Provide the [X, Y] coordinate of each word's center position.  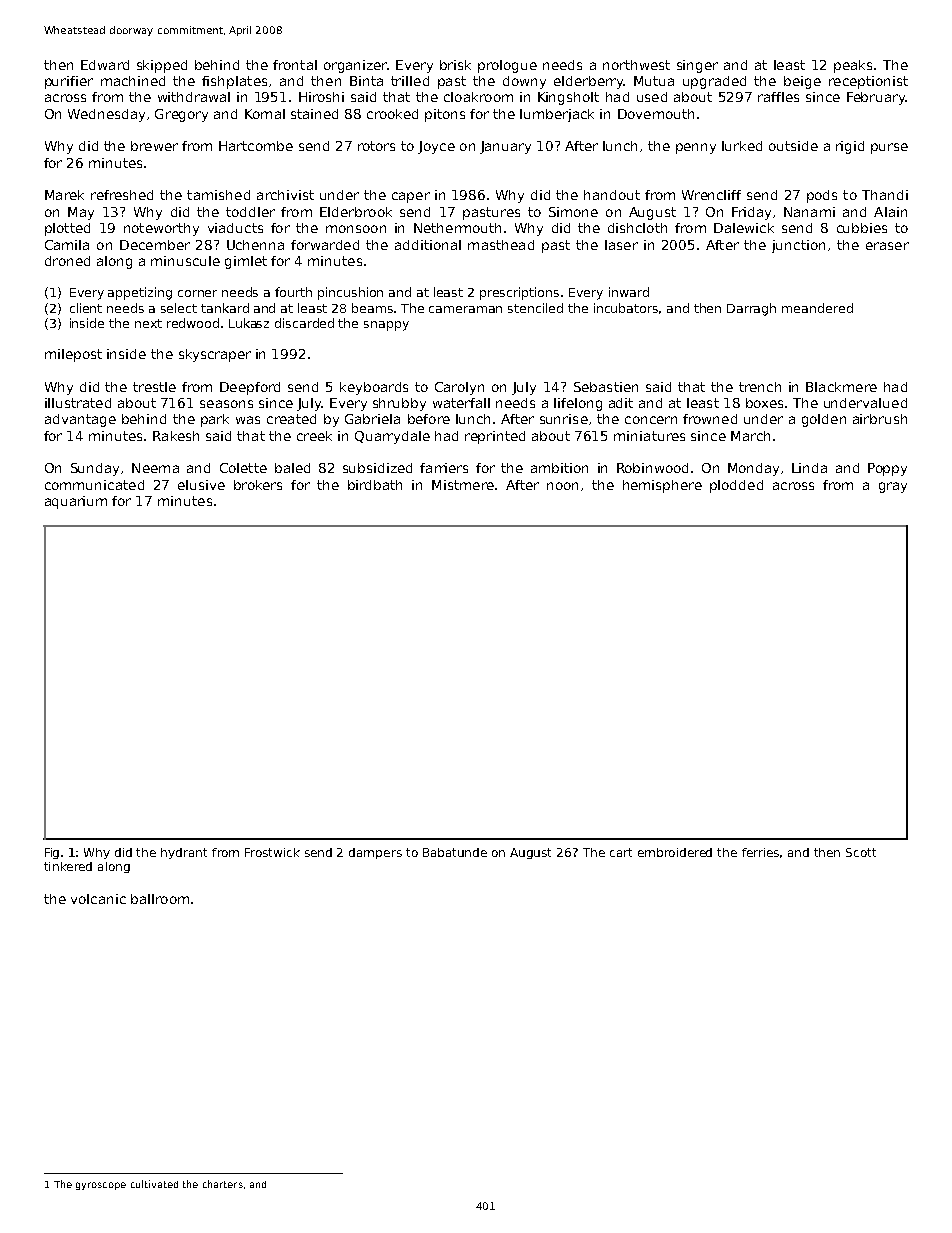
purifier [69, 82]
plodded [736, 486]
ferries [760, 852]
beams [372, 308]
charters [223, 1184]
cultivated [154, 1184]
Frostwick [272, 852]
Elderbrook [356, 212]
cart [621, 852]
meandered [817, 308]
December [155, 245]
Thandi [885, 195]
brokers [258, 485]
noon [562, 486]
